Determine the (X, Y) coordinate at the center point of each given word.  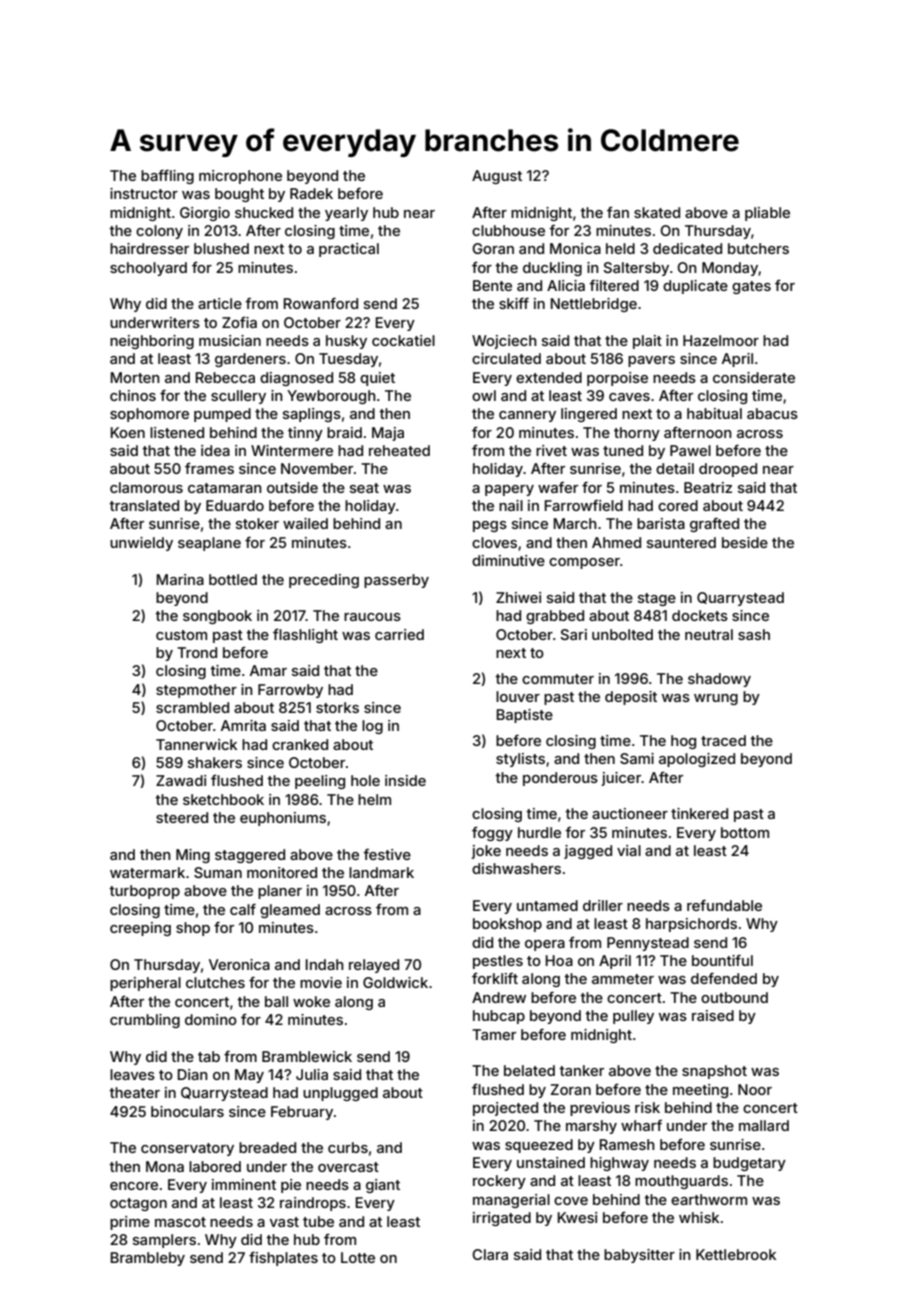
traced (723, 740)
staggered (250, 856)
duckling (552, 269)
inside (405, 780)
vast (284, 1222)
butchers (758, 248)
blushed (221, 248)
